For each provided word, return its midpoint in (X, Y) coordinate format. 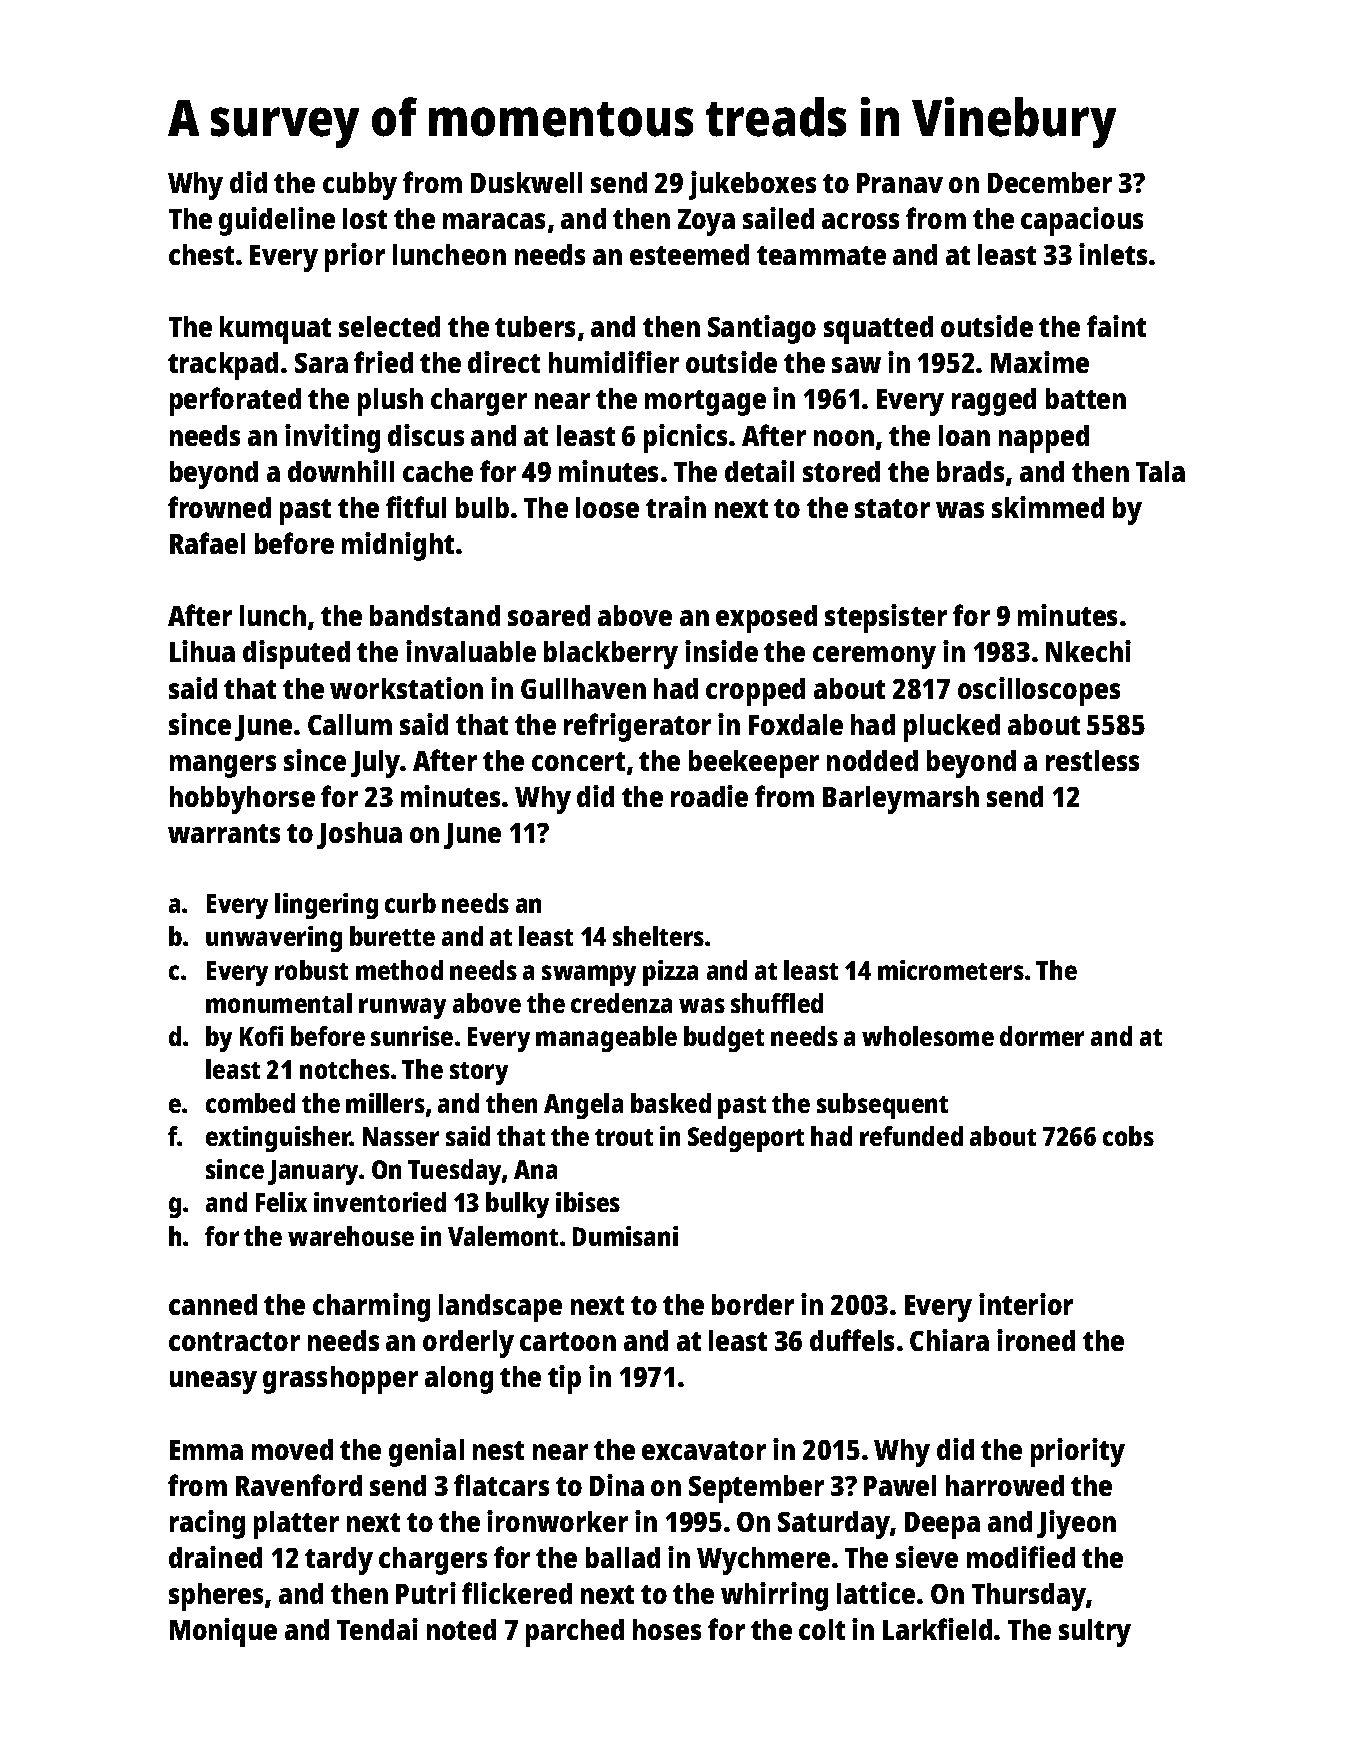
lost (365, 218)
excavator (704, 1450)
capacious (1082, 221)
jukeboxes (752, 185)
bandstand (435, 615)
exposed (766, 619)
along (459, 1380)
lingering (326, 906)
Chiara (949, 1340)
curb (410, 903)
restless (1092, 760)
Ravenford (299, 1485)
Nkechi (1088, 651)
